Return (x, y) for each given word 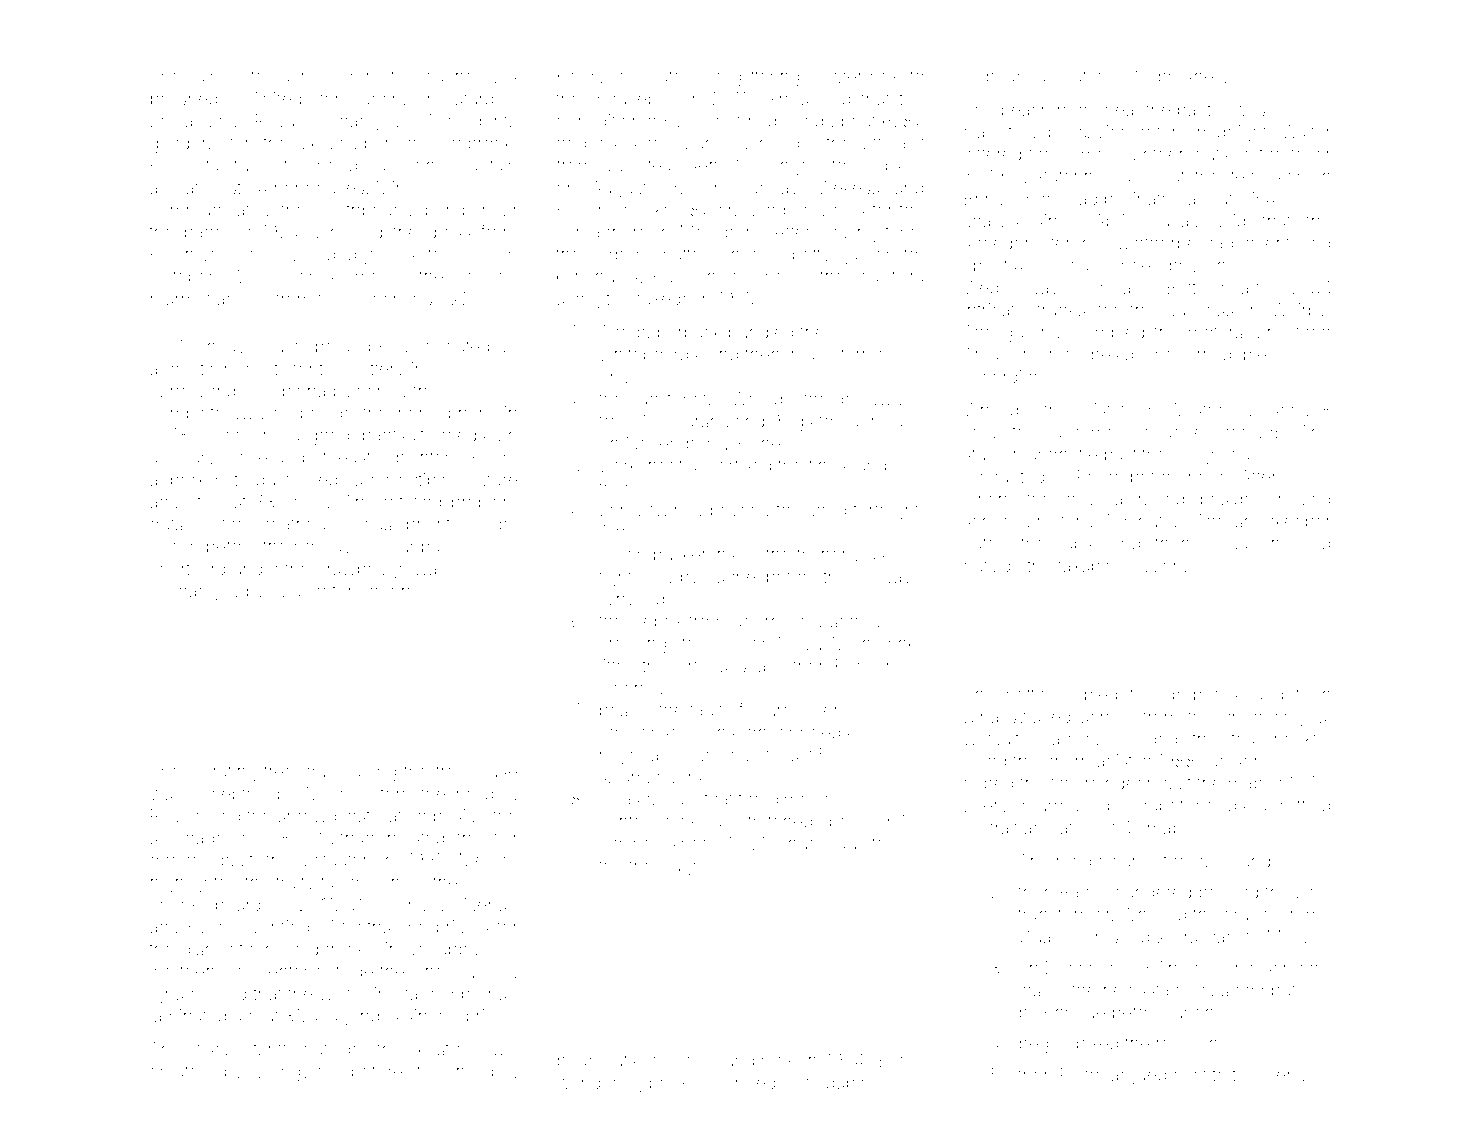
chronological (1276, 718)
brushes (1190, 76)
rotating (412, 504)
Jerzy (622, 511)
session (1152, 566)
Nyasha (630, 801)
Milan (327, 794)
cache (450, 76)
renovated (653, 76)
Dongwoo (297, 1073)
